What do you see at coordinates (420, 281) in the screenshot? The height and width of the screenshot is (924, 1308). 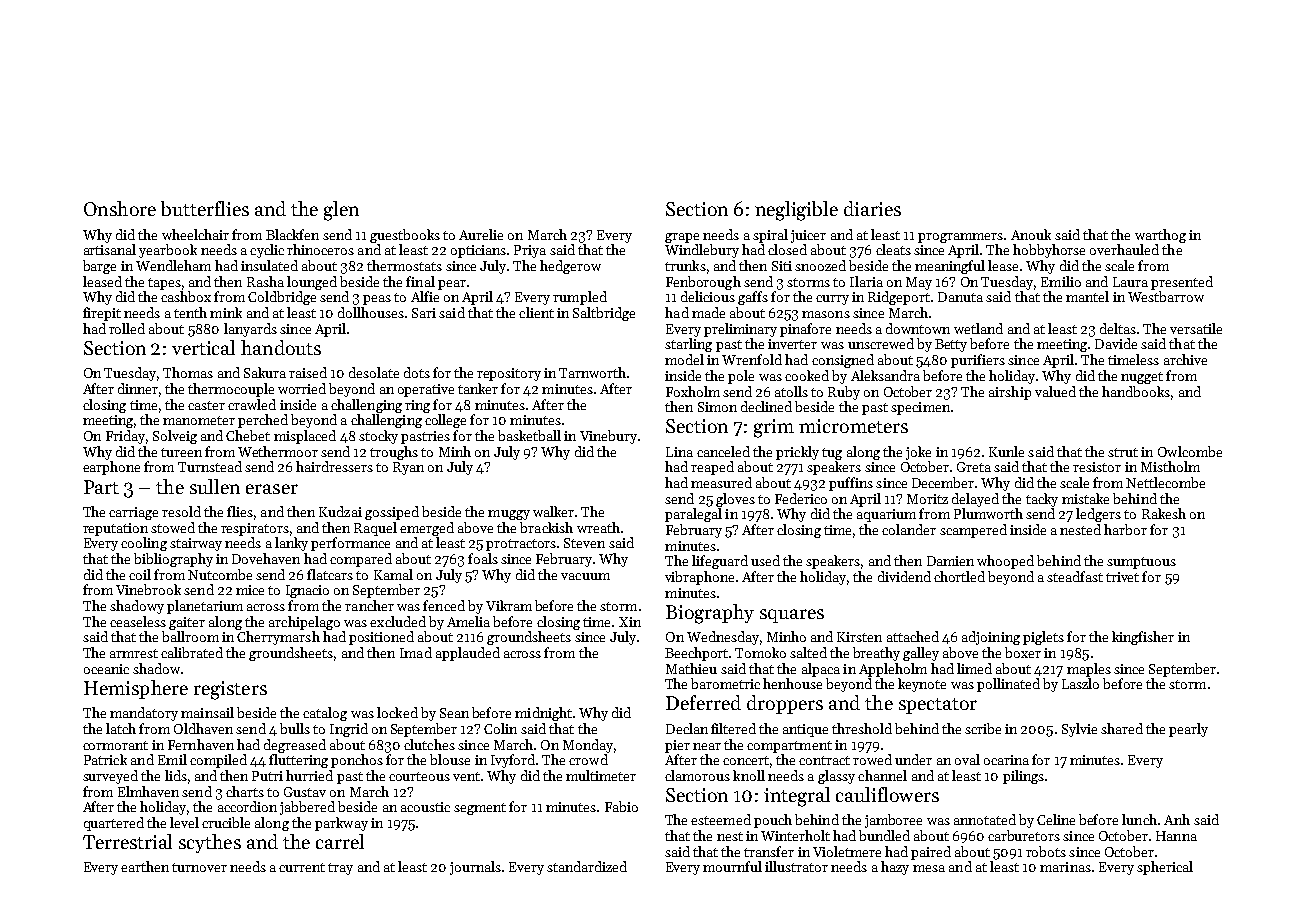 I see `final` at bounding box center [420, 281].
